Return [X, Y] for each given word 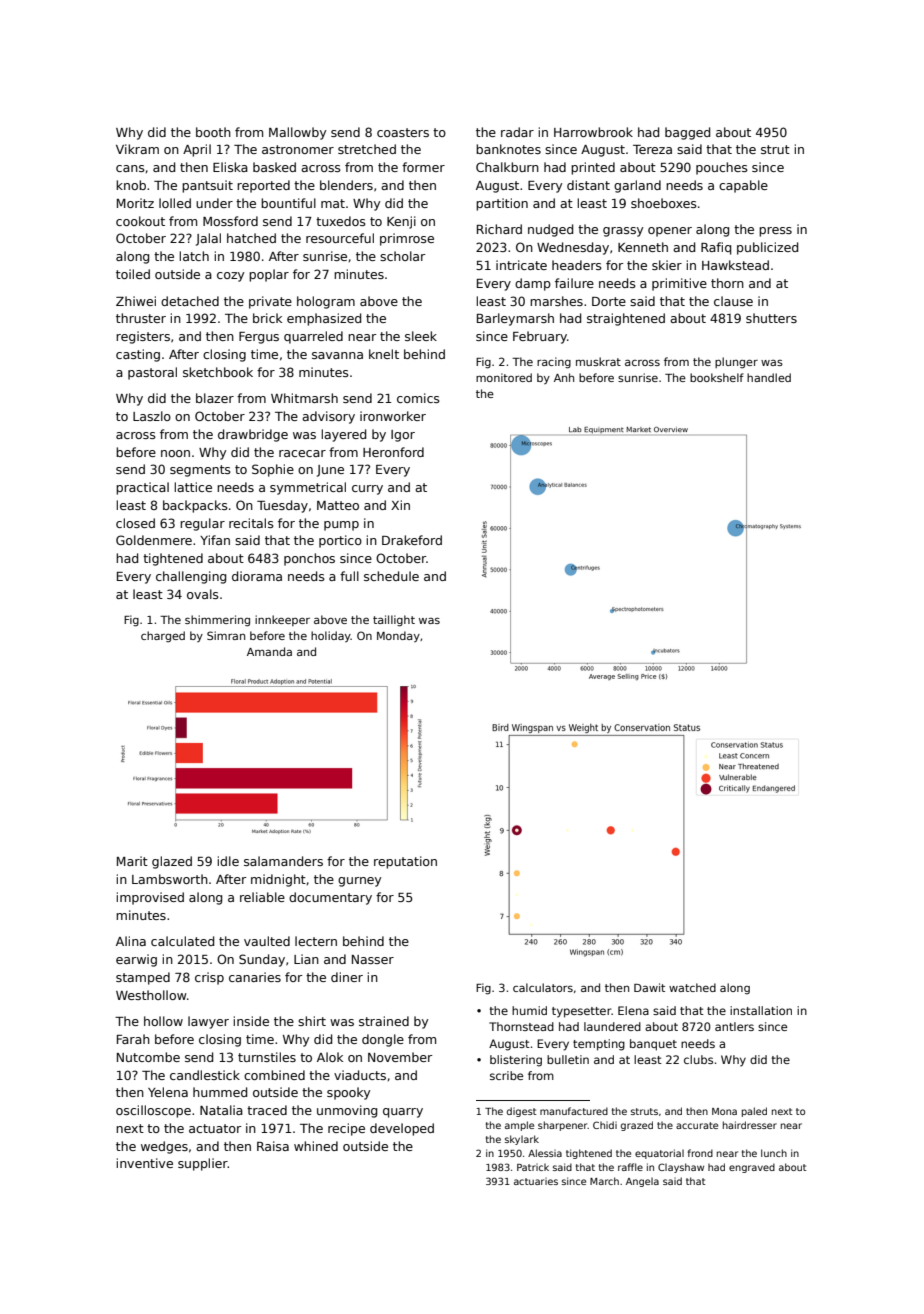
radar [517, 132]
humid [529, 1010]
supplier [203, 1164]
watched [692, 987]
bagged [687, 133]
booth [213, 132]
